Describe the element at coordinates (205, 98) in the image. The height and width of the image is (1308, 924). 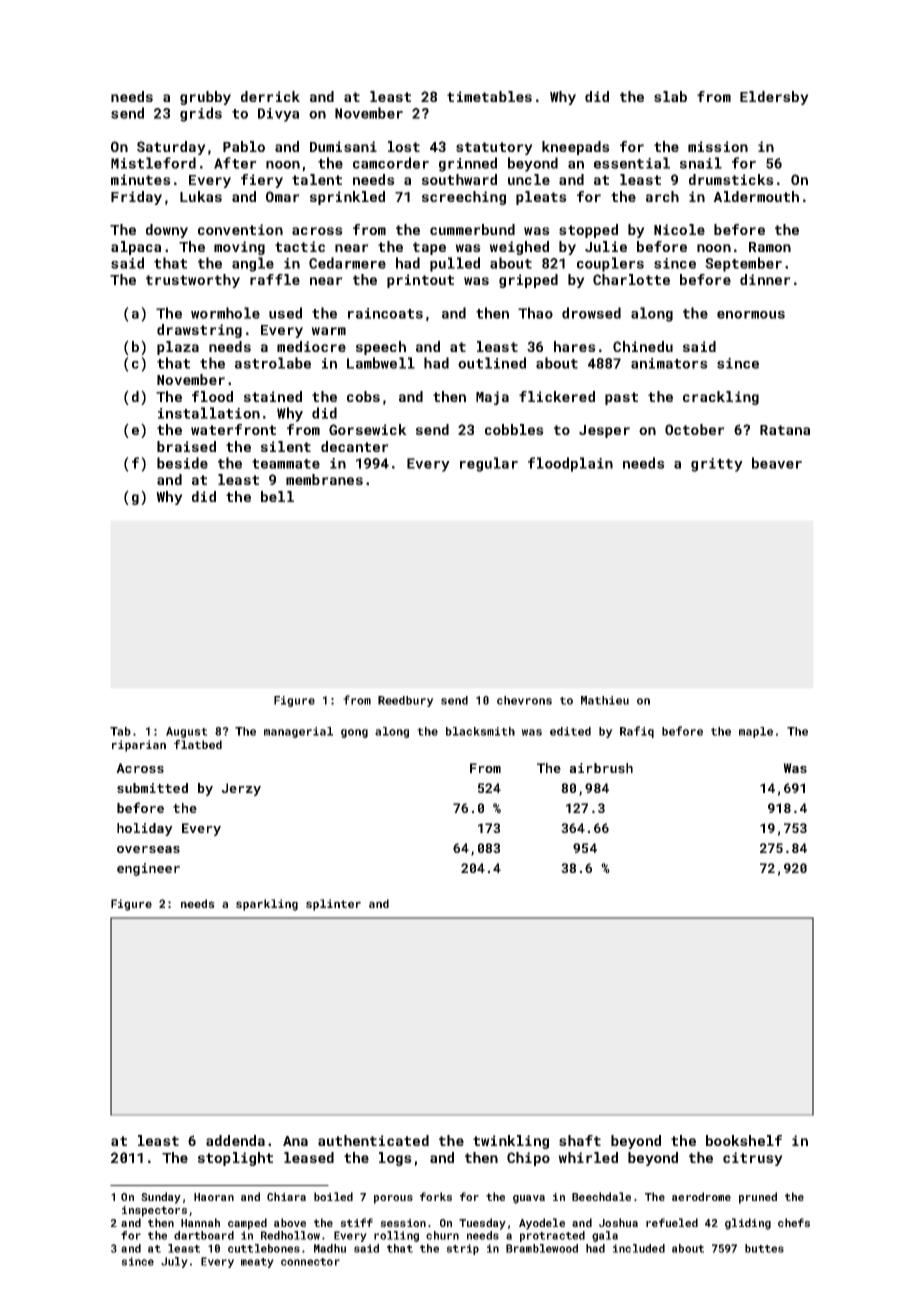
I see `grubby` at that location.
